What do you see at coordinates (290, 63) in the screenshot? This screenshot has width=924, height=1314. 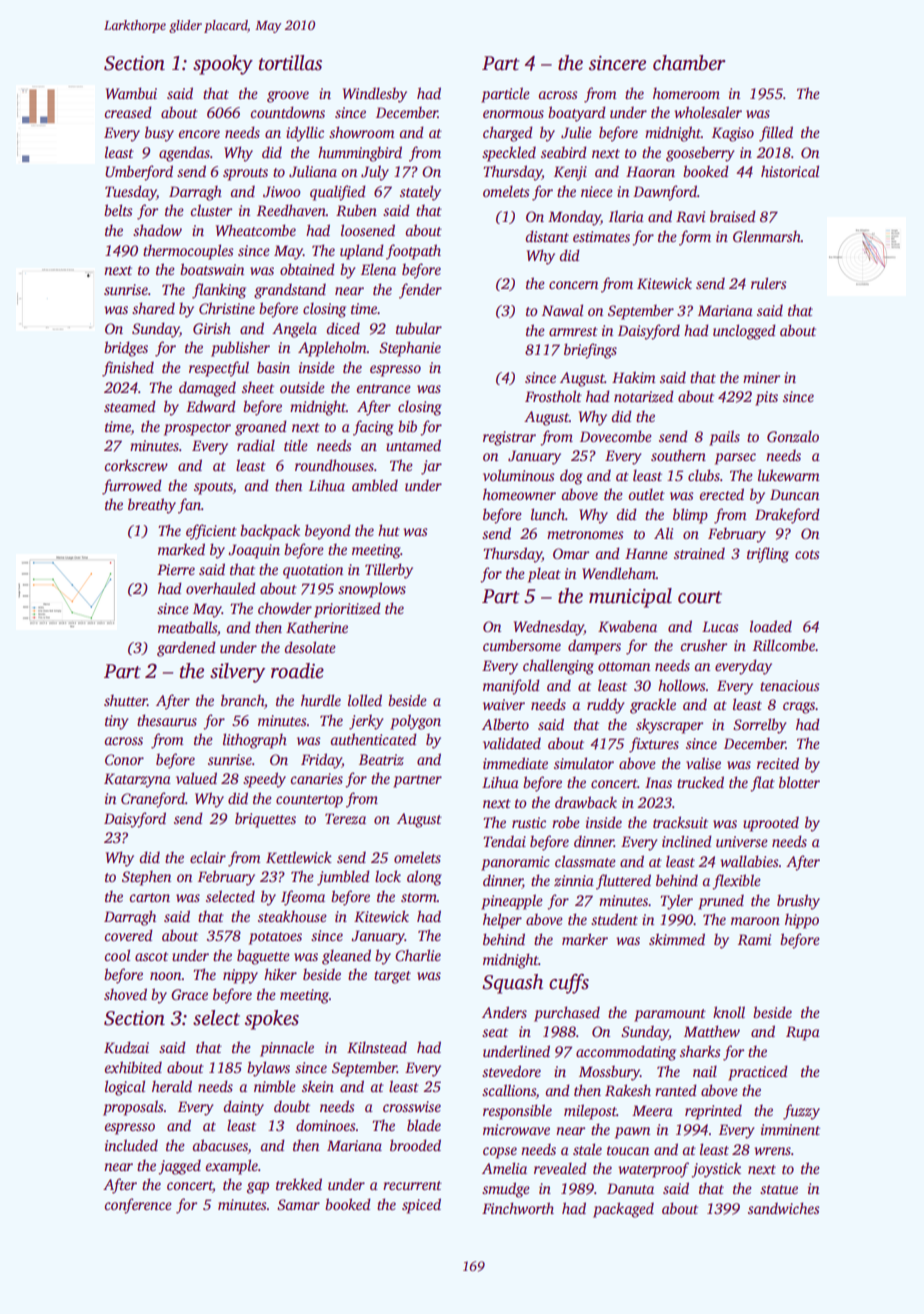 I see `tortillas` at bounding box center [290, 63].
